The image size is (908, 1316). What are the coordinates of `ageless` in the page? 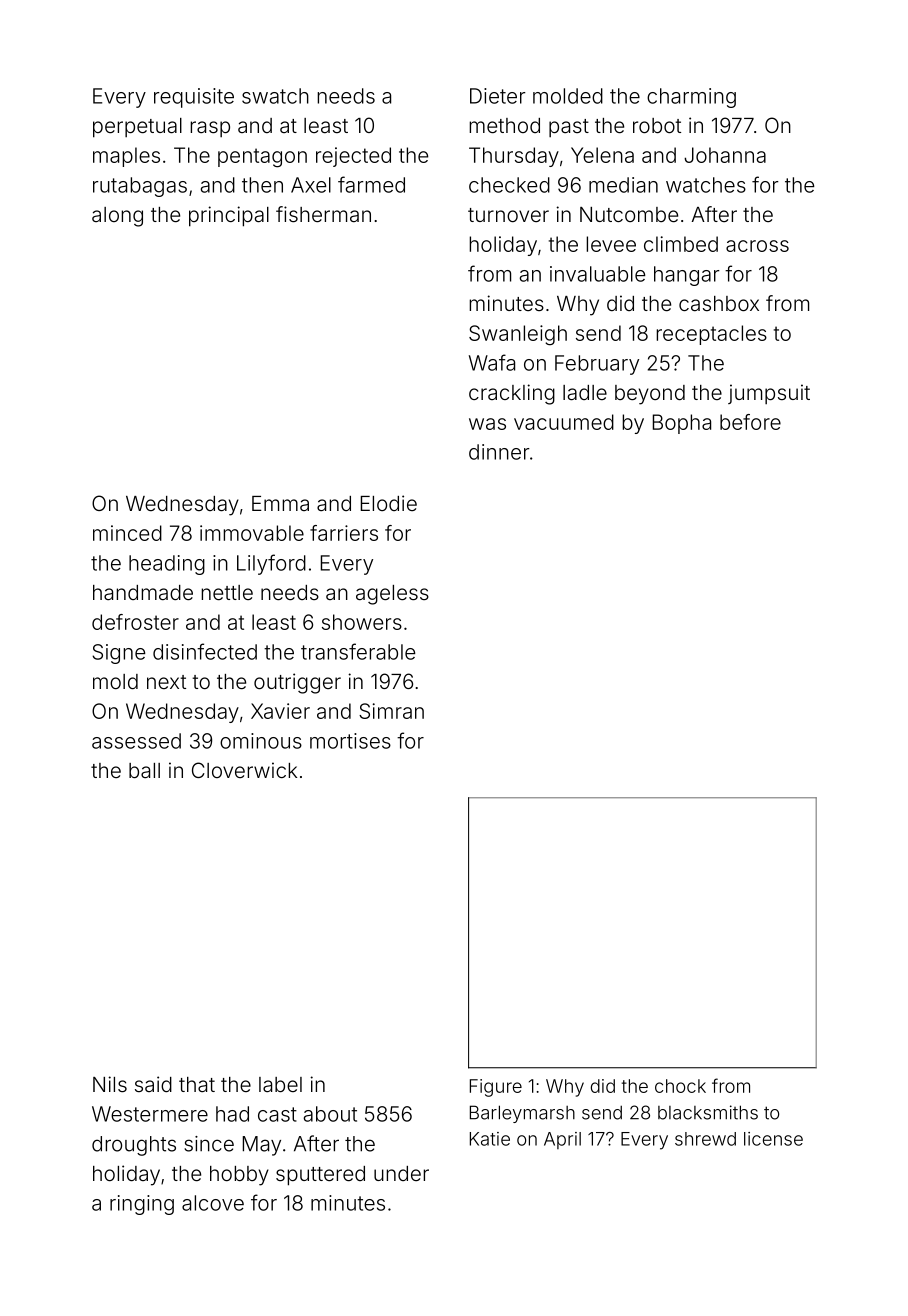 It's located at (392, 595).
